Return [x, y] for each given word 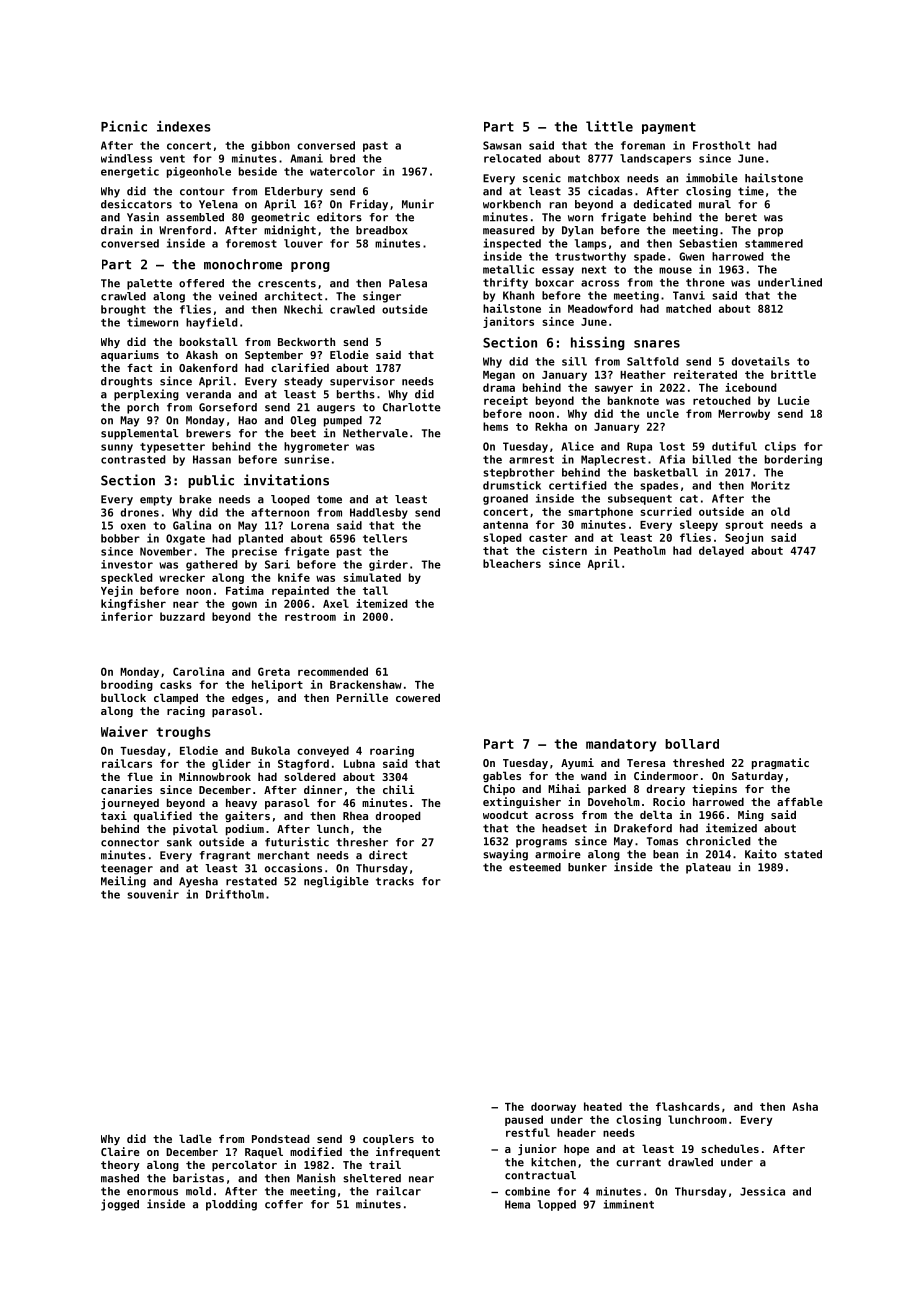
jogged [120, 1205]
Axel [336, 603]
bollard [692, 744]
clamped [176, 699]
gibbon [270, 146]
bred [342, 158]
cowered [418, 697]
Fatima [245, 590]
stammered [774, 243]
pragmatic [780, 764]
